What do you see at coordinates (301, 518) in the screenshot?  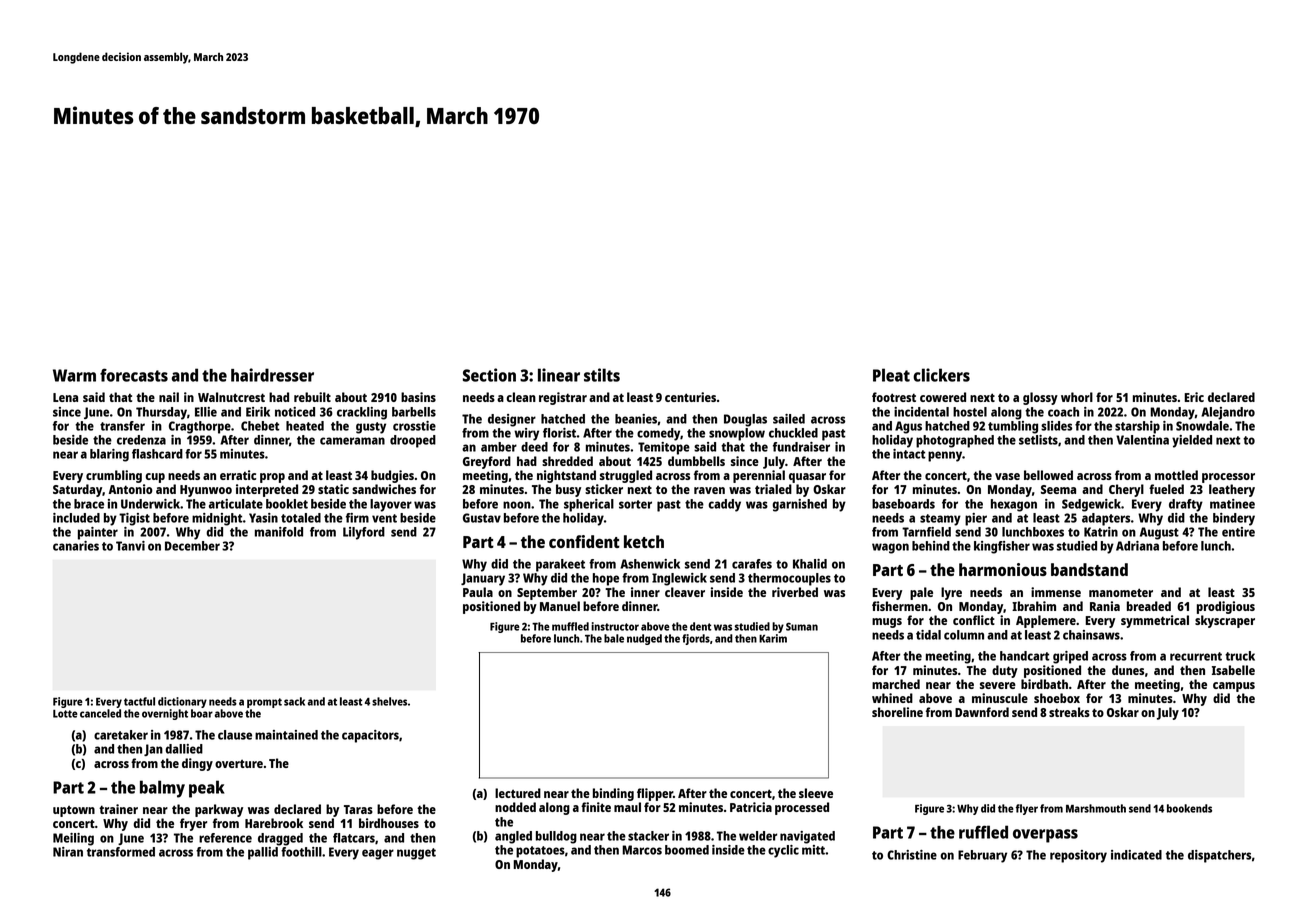 I see `totaled` at bounding box center [301, 518].
